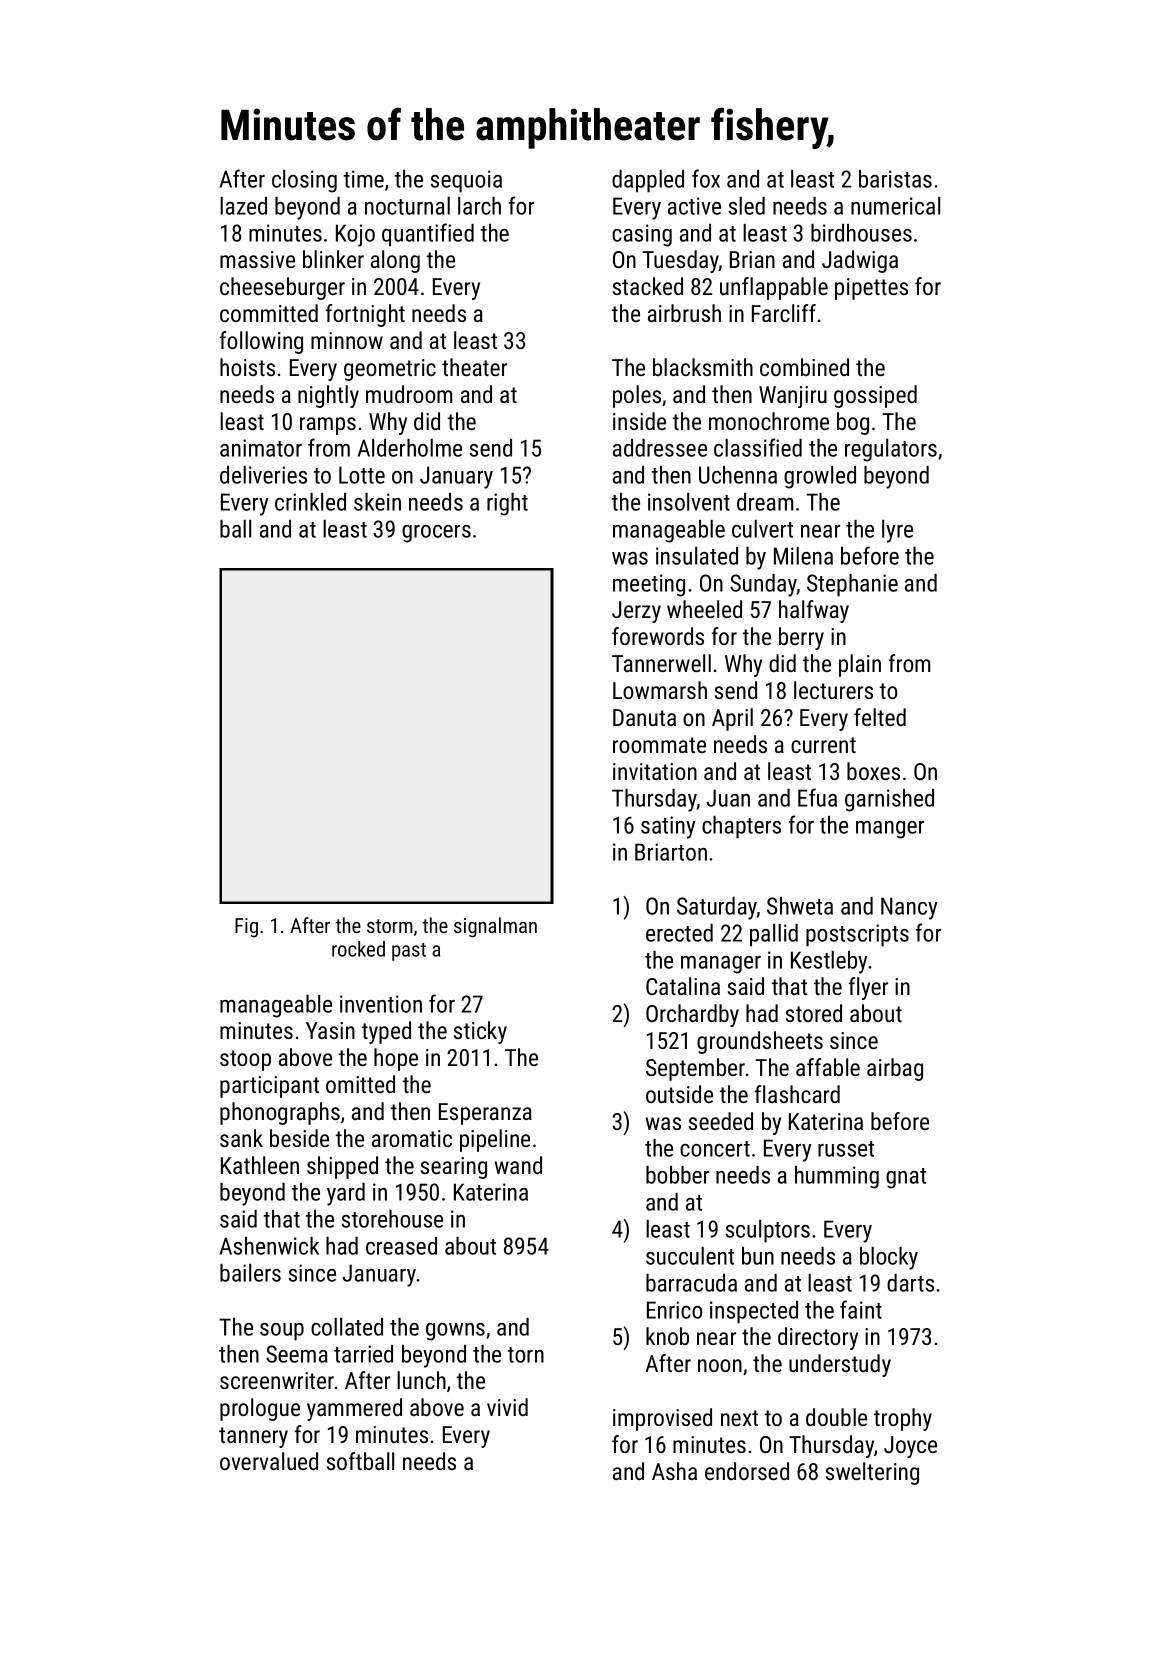  I want to click on dappled, so click(648, 181).
